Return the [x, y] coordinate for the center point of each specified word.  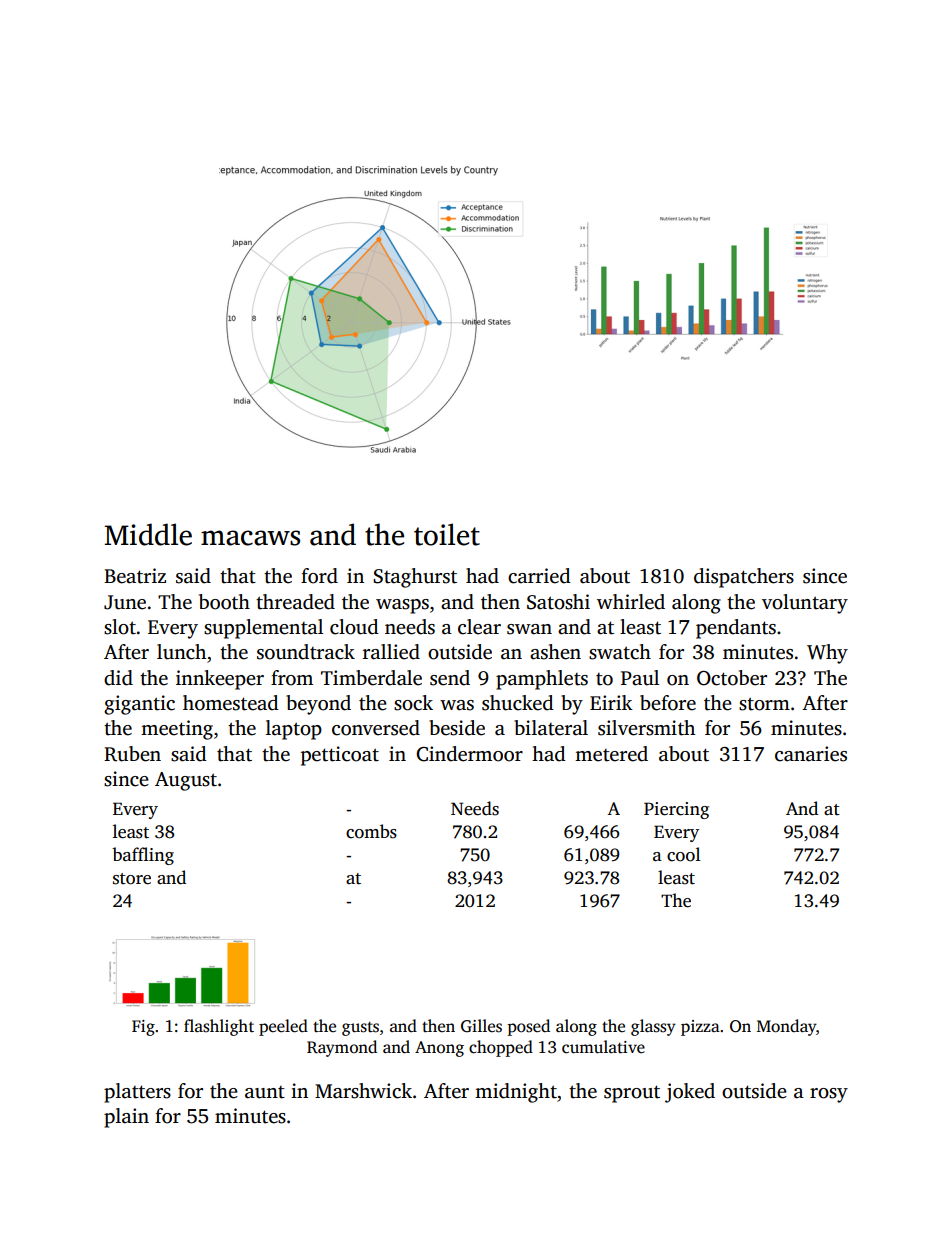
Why [827, 654]
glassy [653, 1027]
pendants [736, 629]
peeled [283, 1027]
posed [529, 1027]
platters [137, 1093]
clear [479, 627]
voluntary [805, 604]
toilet [447, 534]
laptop [294, 730]
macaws [250, 538]
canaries [811, 754]
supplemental [263, 629]
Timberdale [371, 678]
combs [371, 831]
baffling [143, 856]
